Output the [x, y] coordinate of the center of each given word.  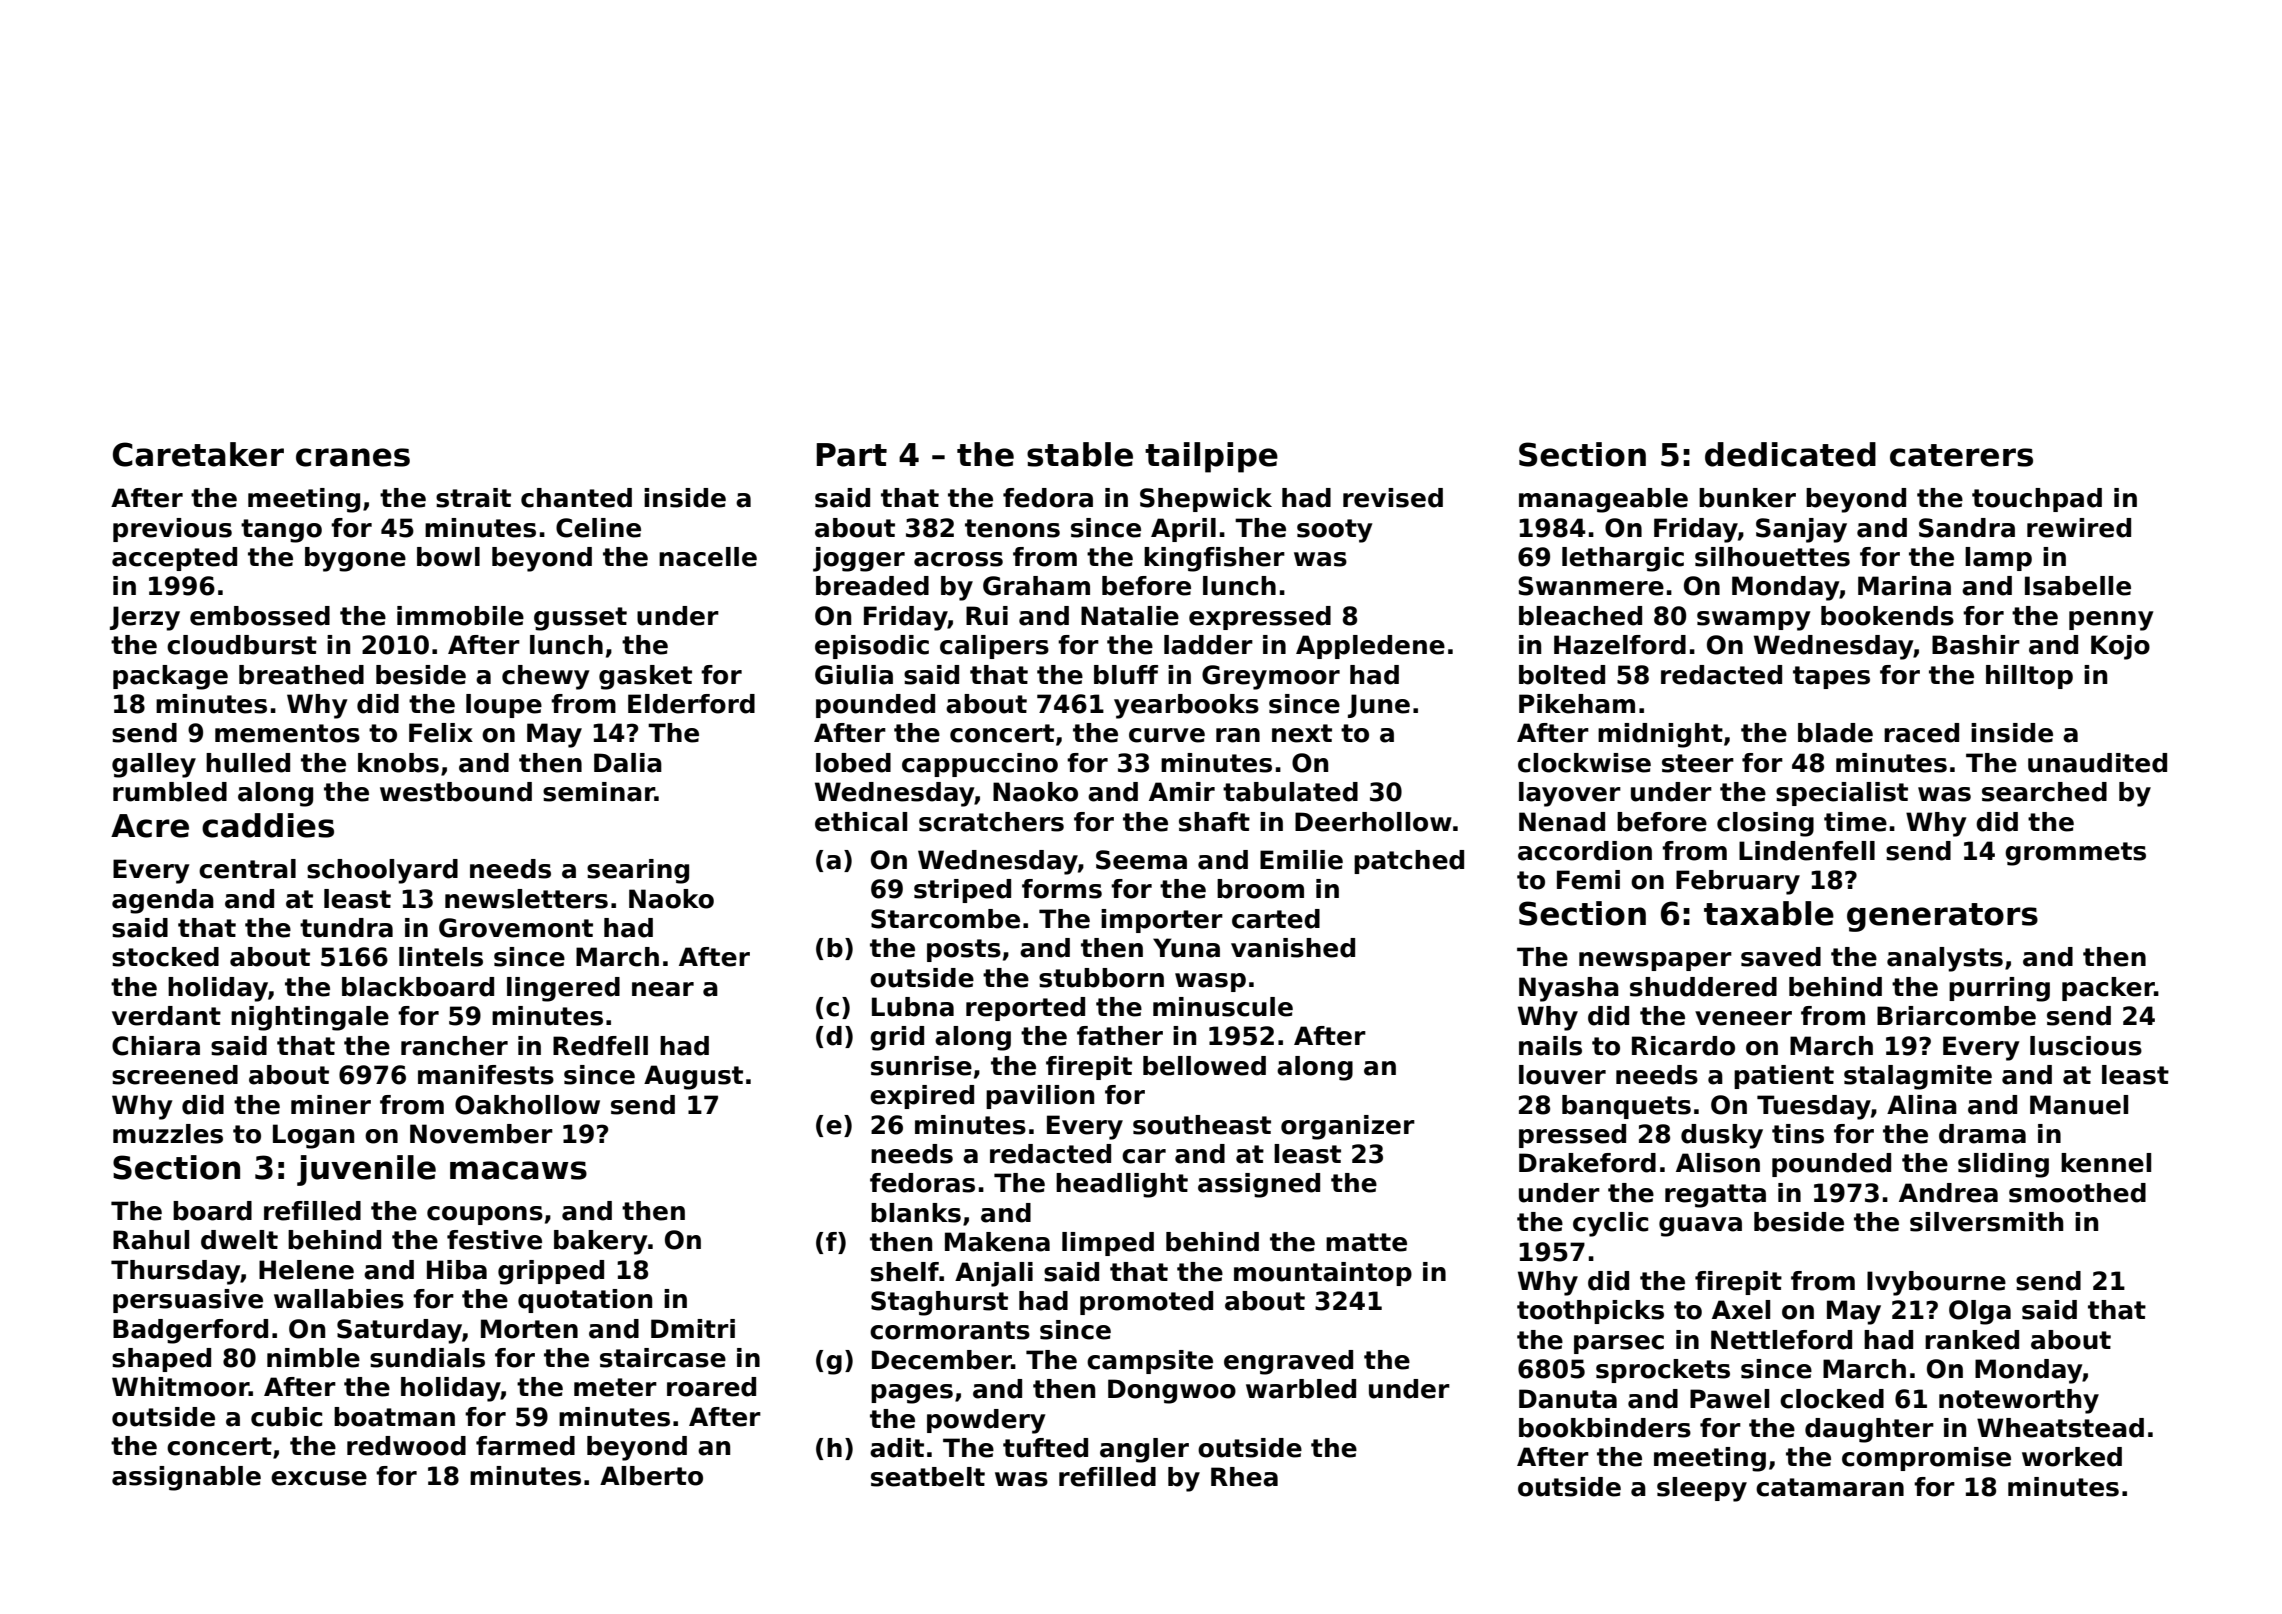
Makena [997, 1242]
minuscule [1223, 1007]
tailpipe [1211, 457]
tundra [346, 928]
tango [281, 531]
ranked [1972, 1340]
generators [1942, 917]
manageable [1603, 500]
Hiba [457, 1270]
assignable [186, 1478]
